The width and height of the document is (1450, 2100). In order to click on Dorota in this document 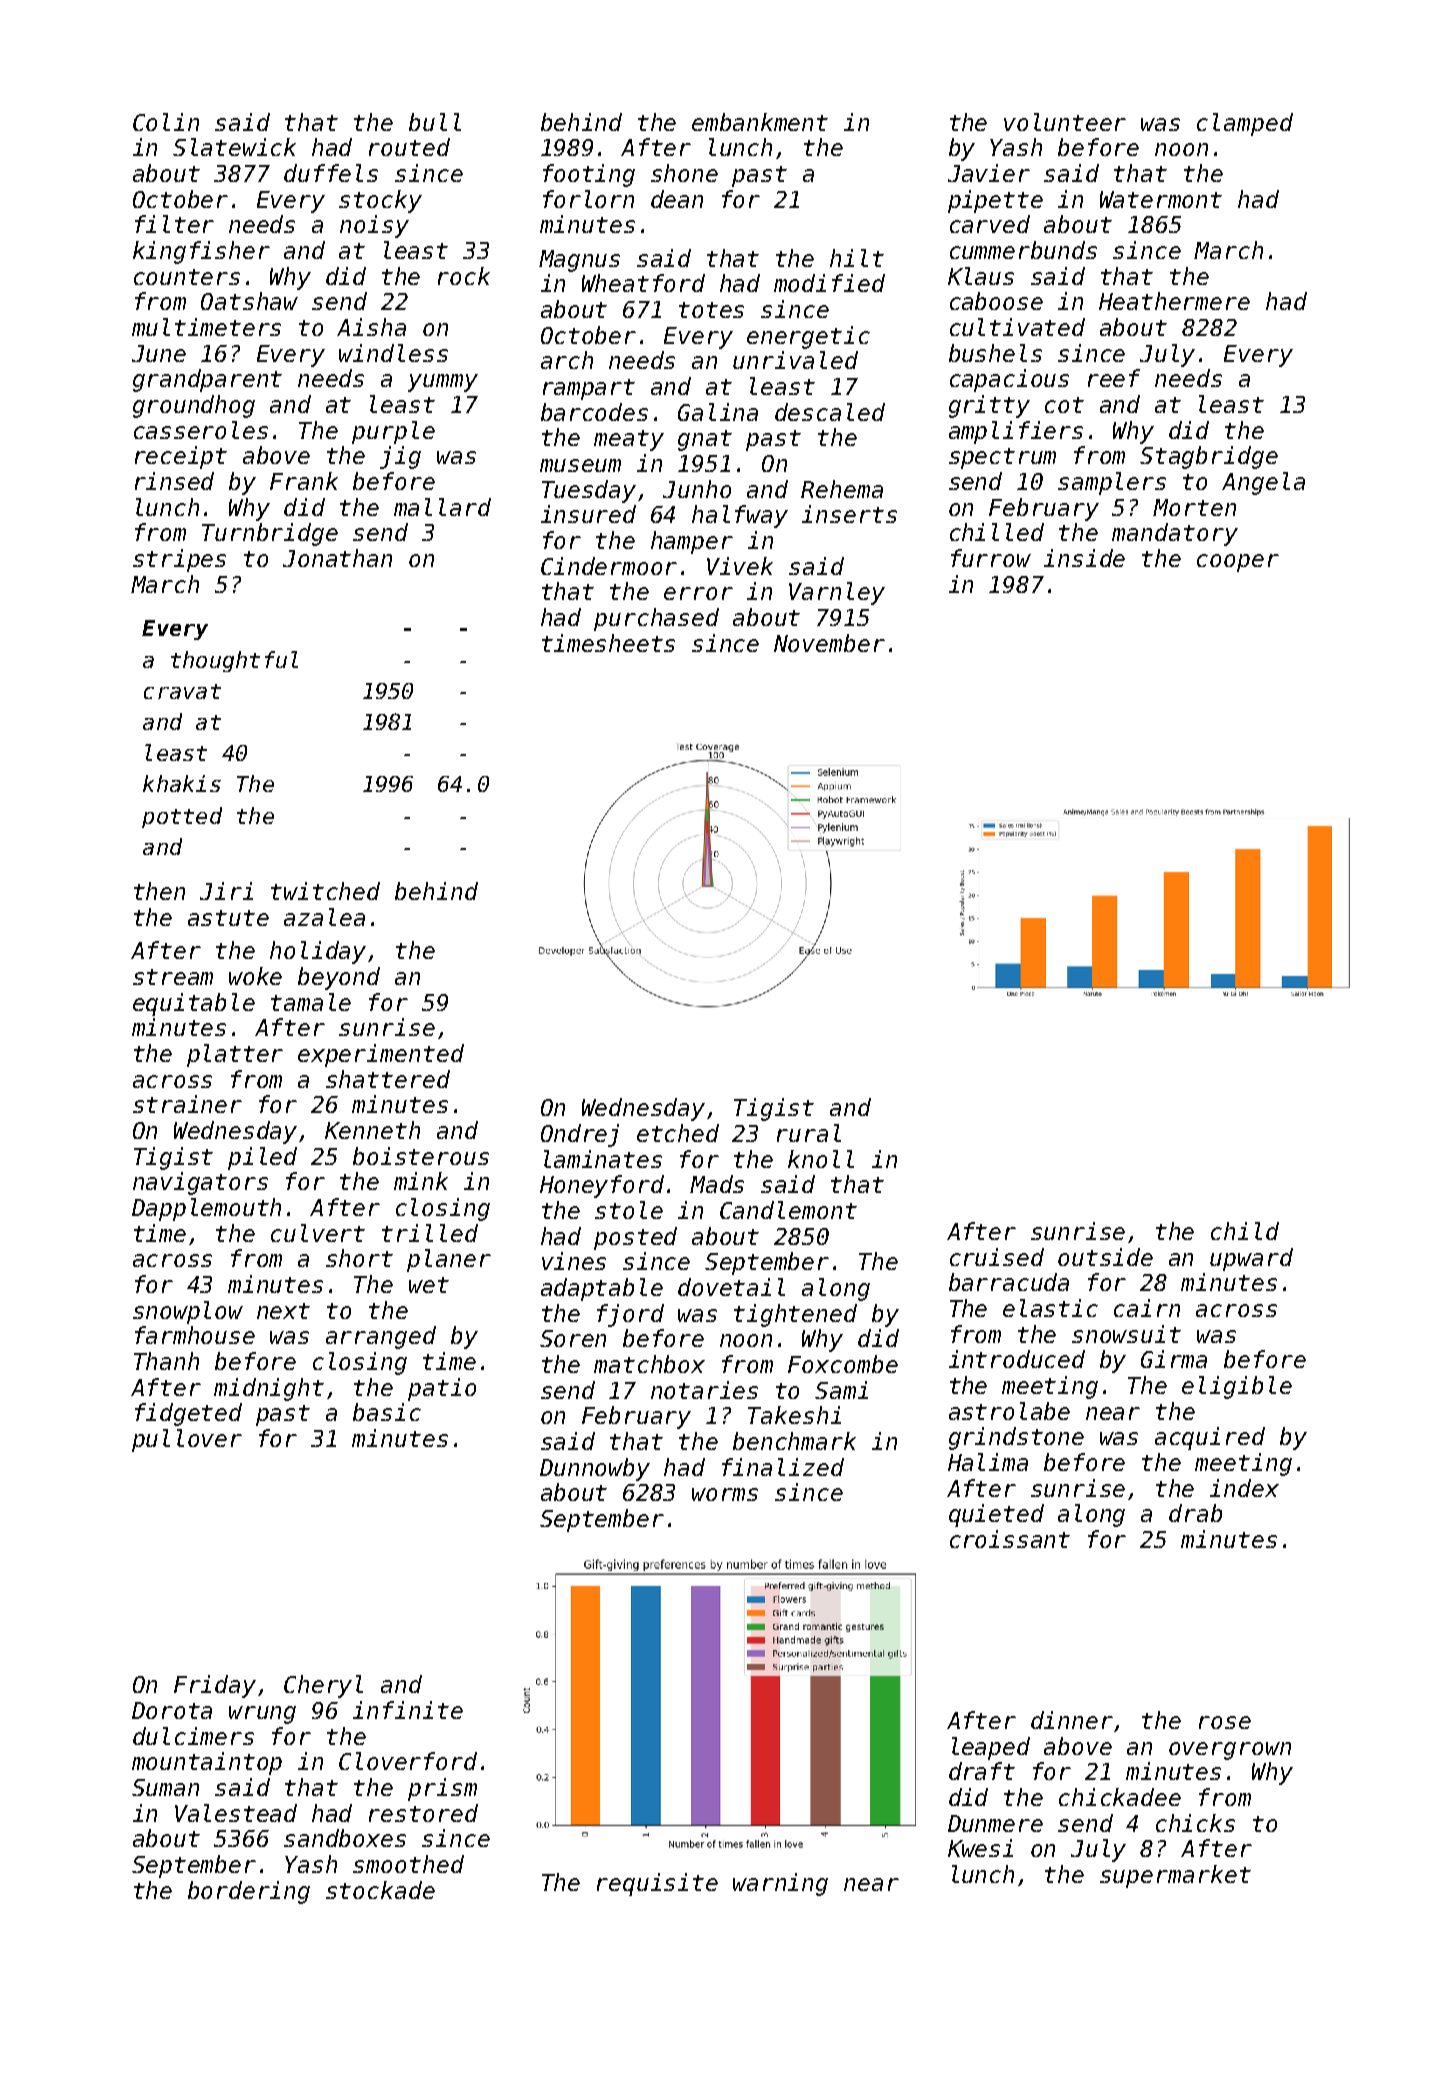, I will do `click(172, 1710)`.
